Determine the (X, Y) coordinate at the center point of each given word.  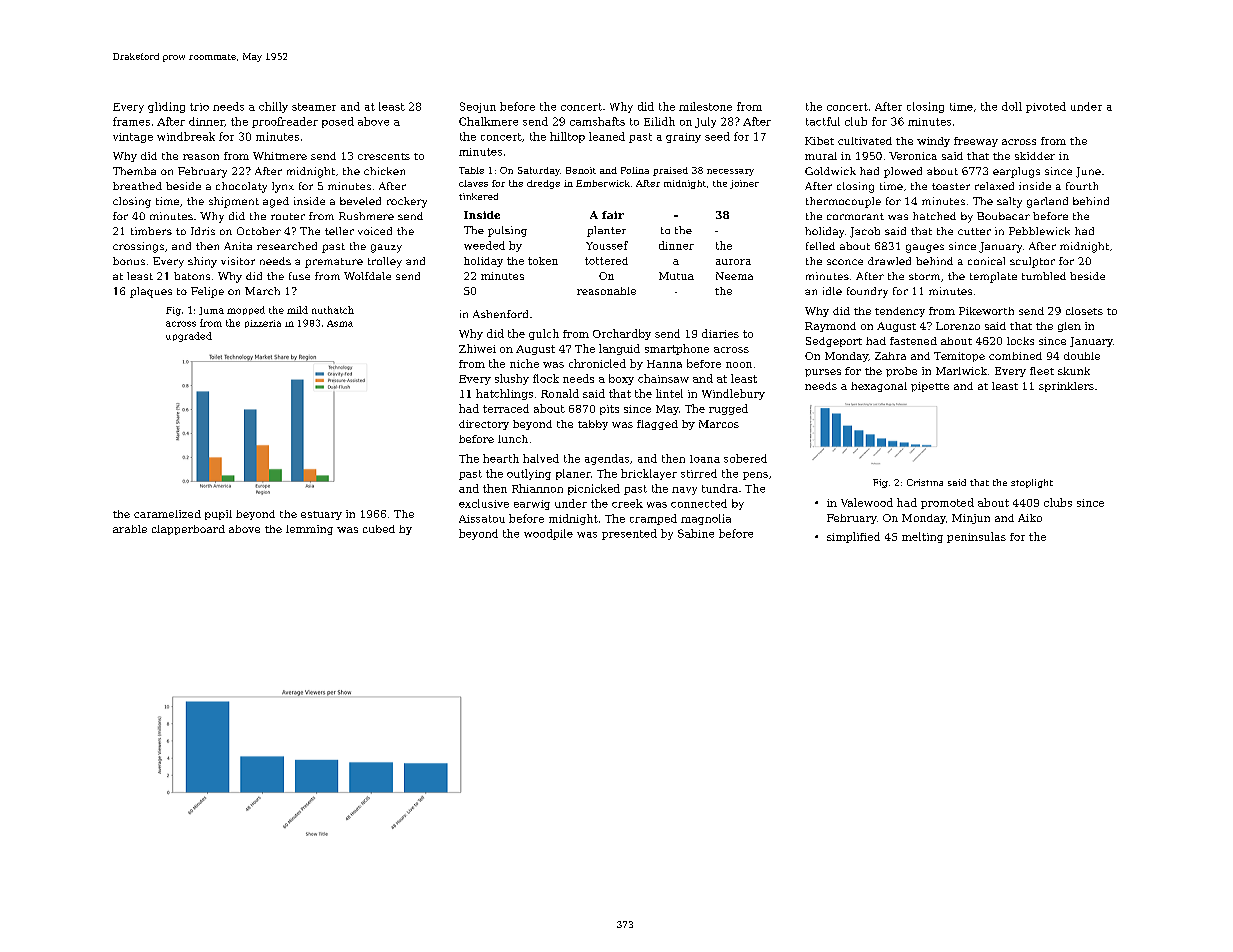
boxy (621, 379)
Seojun (478, 107)
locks (1020, 341)
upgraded (189, 337)
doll (1012, 106)
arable (130, 529)
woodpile (548, 534)
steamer (314, 107)
